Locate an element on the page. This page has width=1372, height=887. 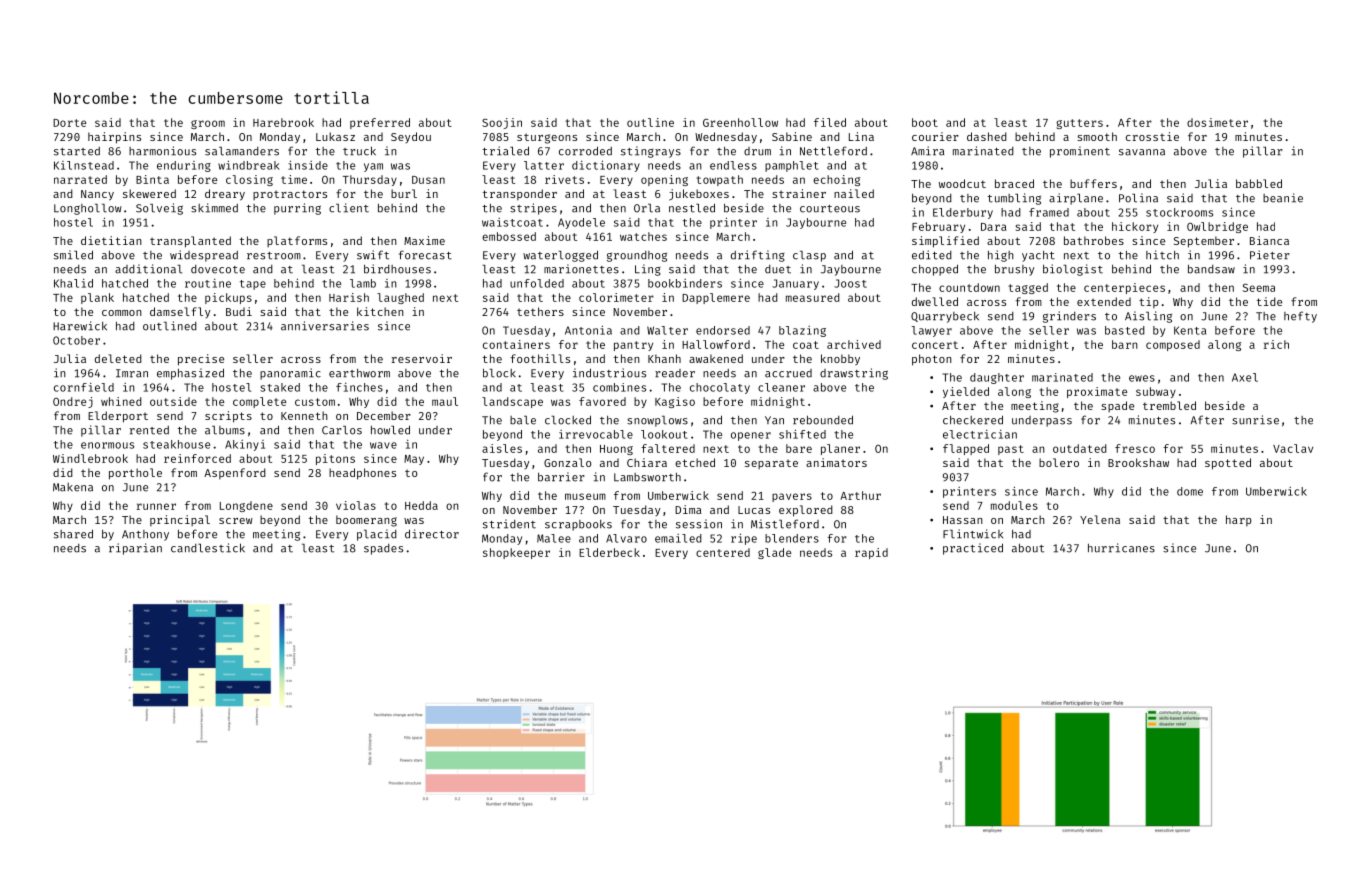
dosimeter is located at coordinates (1217, 122).
